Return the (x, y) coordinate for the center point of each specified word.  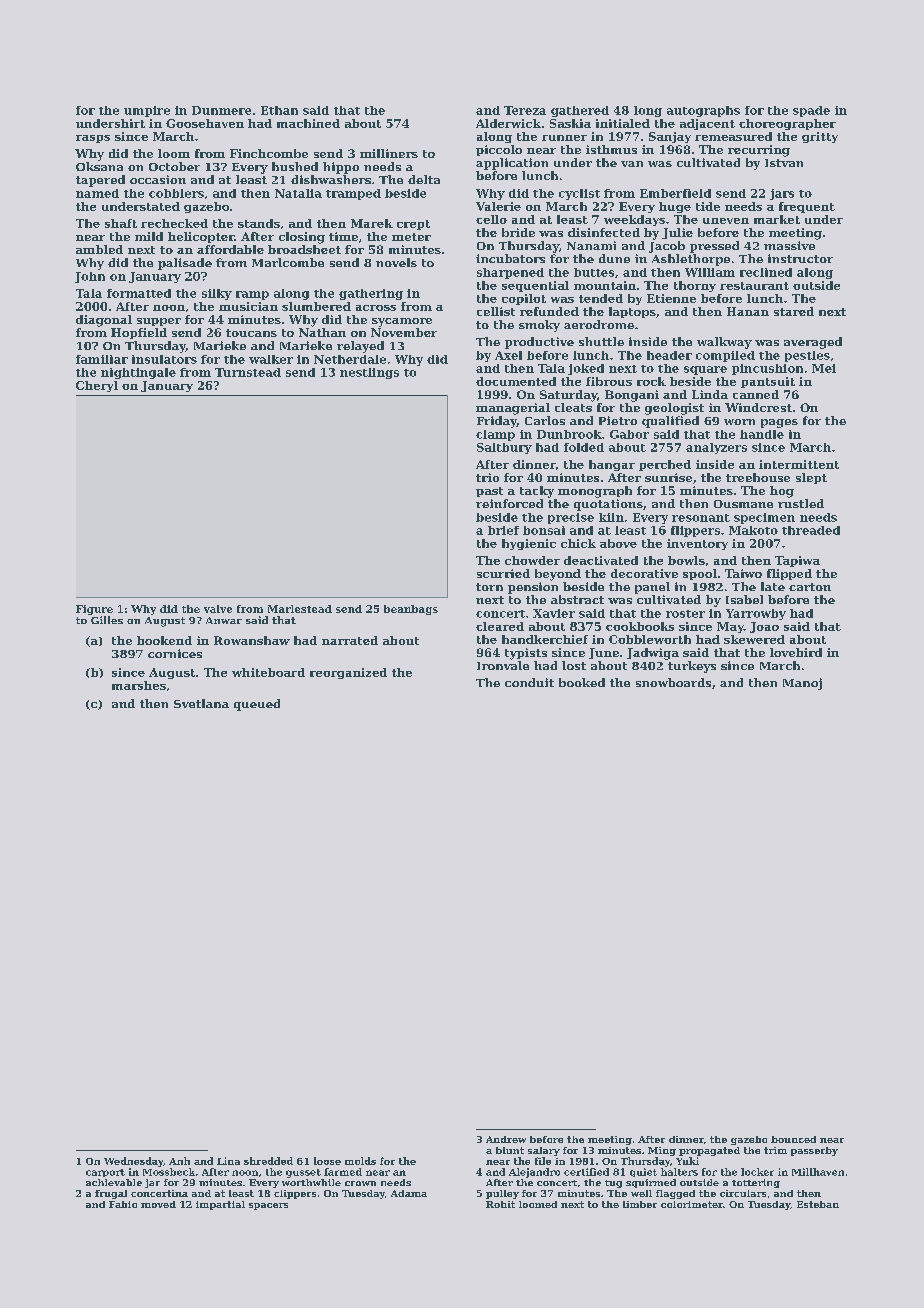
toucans (251, 333)
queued (257, 705)
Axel (508, 355)
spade (811, 111)
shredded (268, 1161)
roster (685, 614)
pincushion (767, 369)
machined (308, 123)
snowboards (673, 682)
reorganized (348, 673)
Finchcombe (269, 153)
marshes (139, 685)
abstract (577, 599)
